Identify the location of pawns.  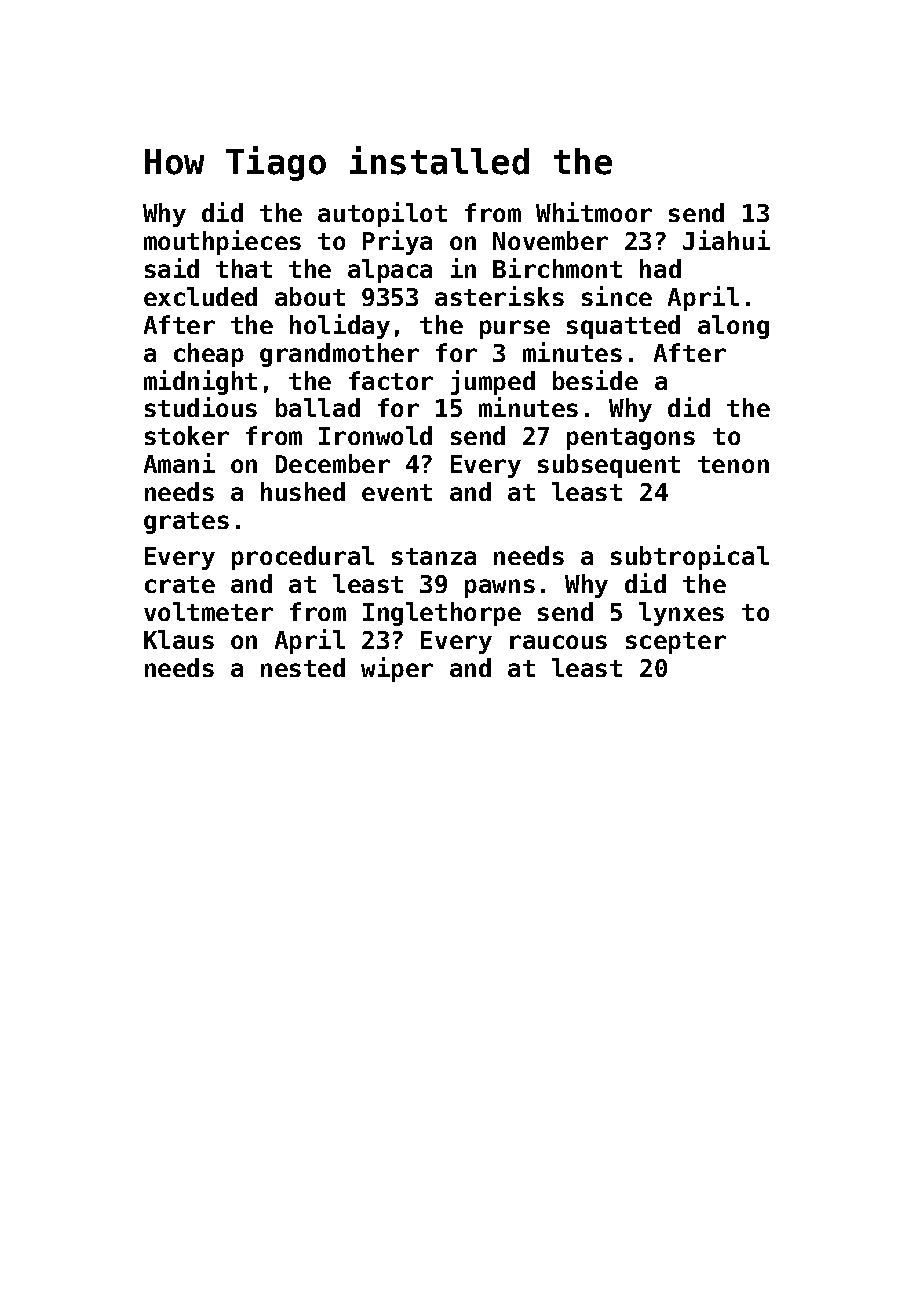
(500, 588).
